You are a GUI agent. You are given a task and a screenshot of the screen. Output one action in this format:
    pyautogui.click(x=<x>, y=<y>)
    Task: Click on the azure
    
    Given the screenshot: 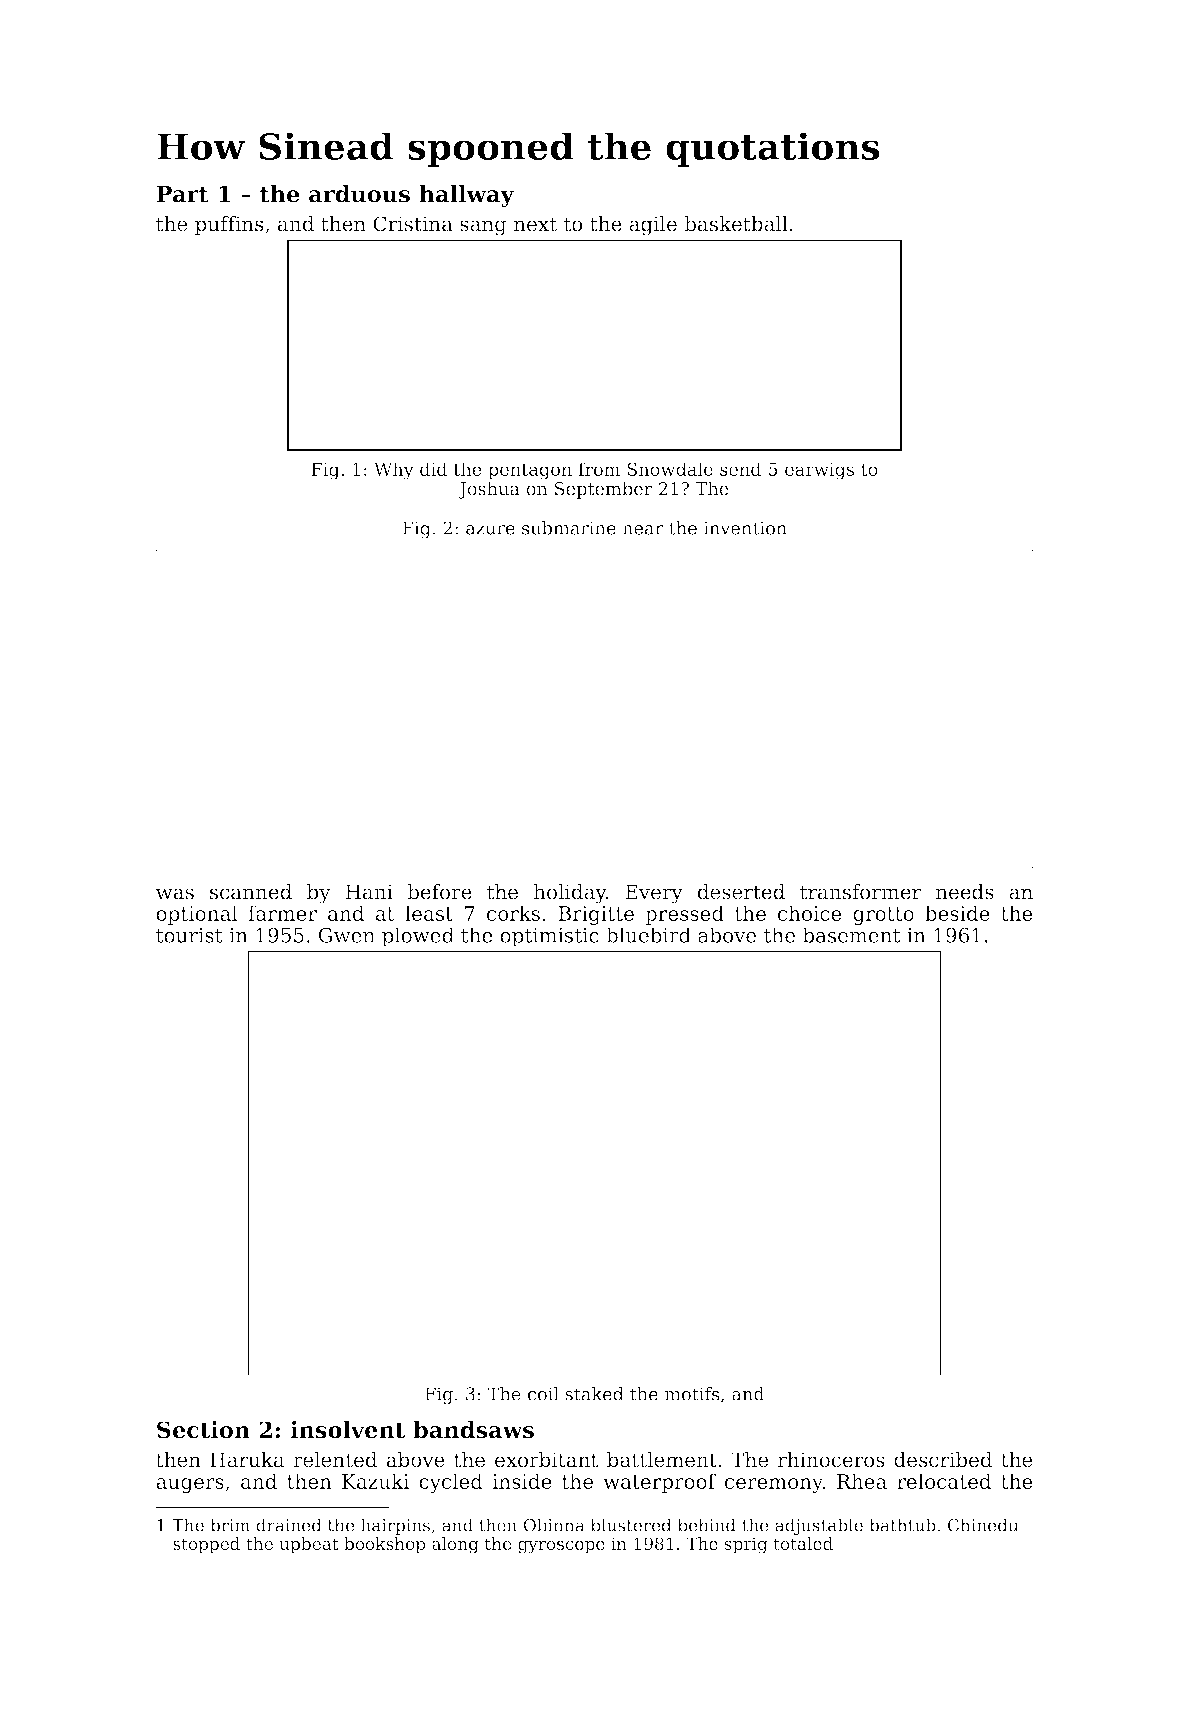 What is the action you would take?
    pyautogui.click(x=490, y=530)
